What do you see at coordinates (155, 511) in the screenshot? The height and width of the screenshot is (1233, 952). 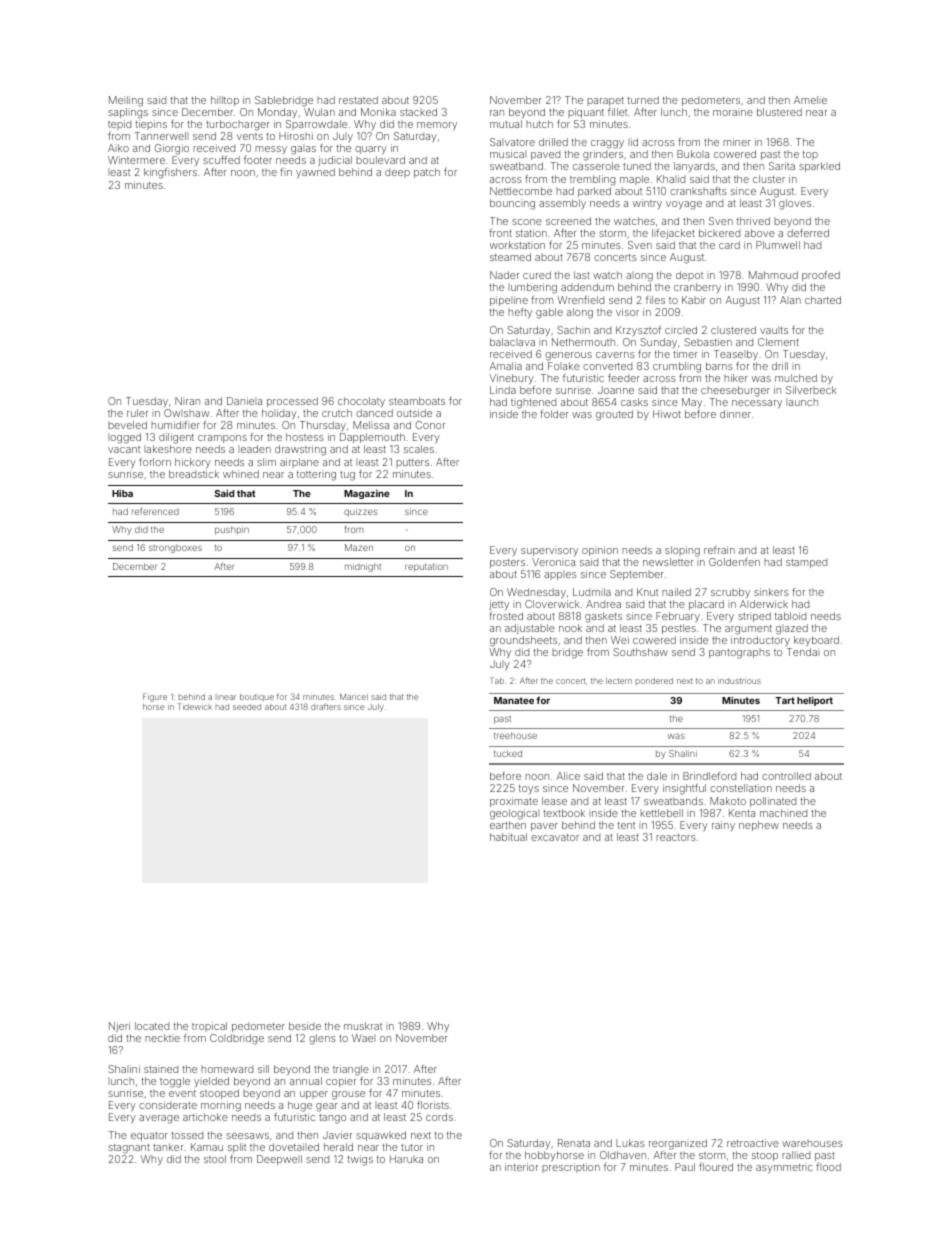 I see `referenced` at bounding box center [155, 511].
